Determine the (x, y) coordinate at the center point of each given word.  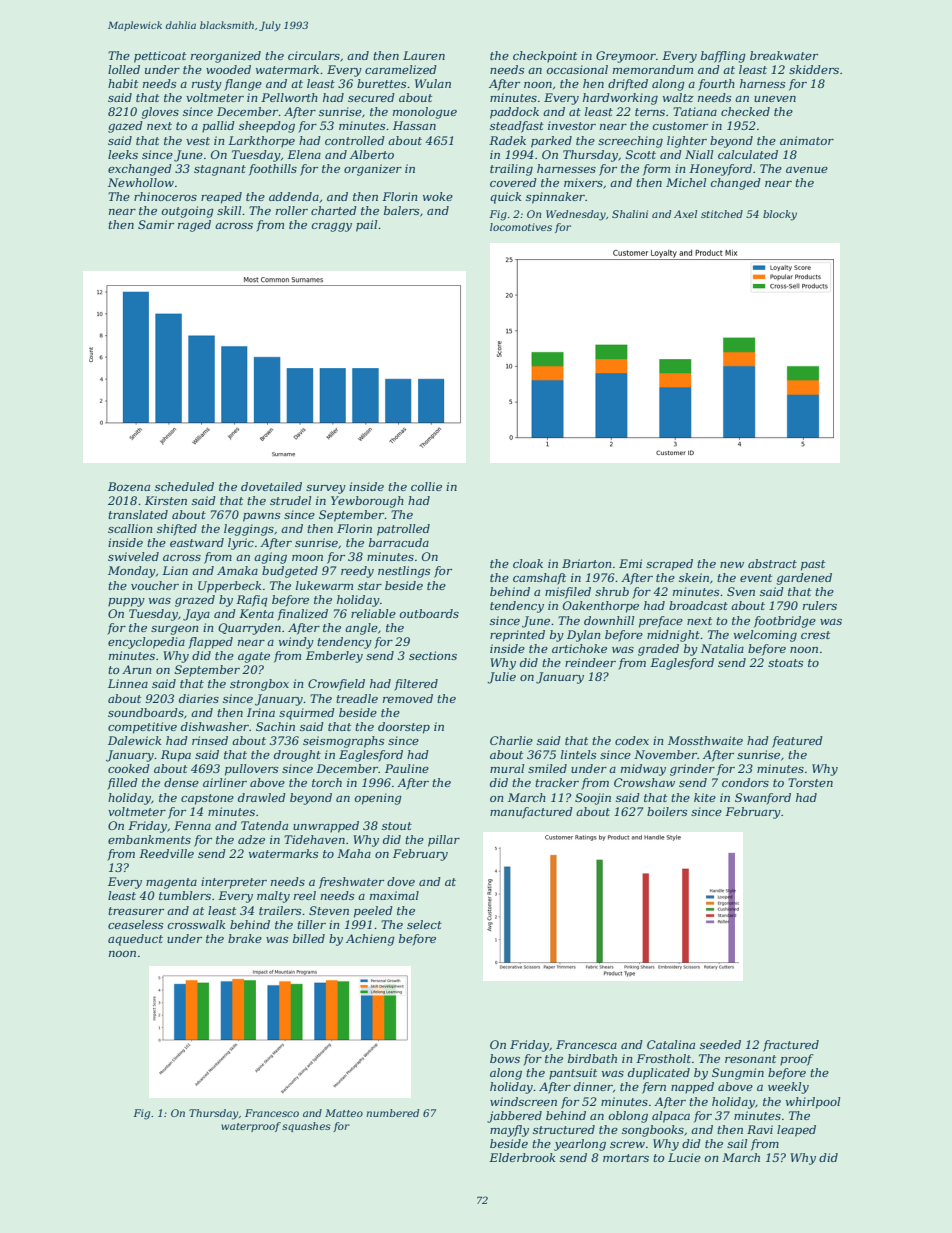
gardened (804, 579)
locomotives (521, 227)
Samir (156, 224)
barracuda (399, 542)
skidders (814, 69)
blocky (780, 215)
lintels (578, 754)
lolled (124, 69)
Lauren (424, 55)
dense (181, 782)
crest (815, 635)
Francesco (272, 1113)
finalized (302, 615)
